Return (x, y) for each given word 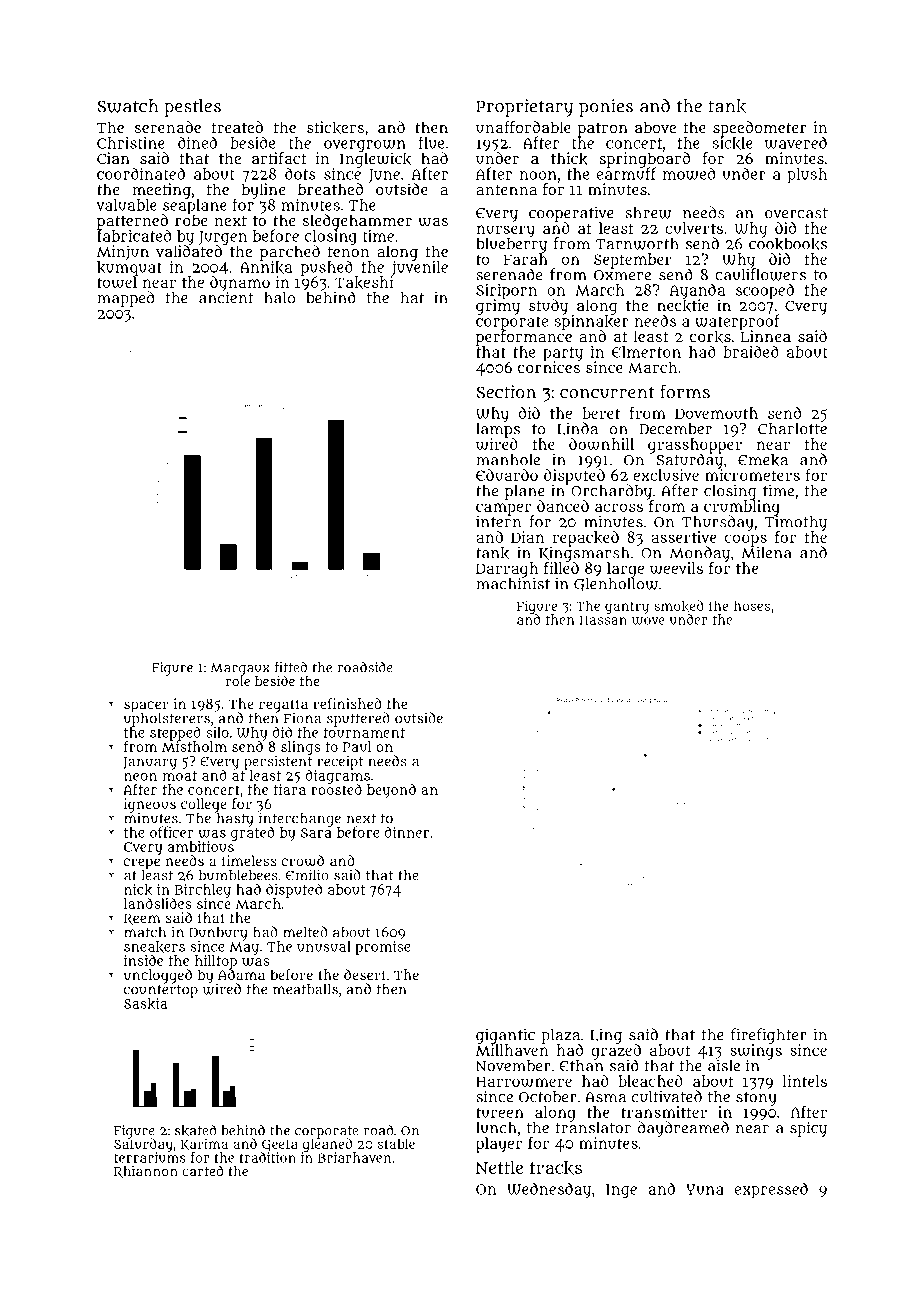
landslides (157, 903)
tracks (556, 1168)
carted (202, 1170)
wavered (796, 142)
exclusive (666, 475)
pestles (192, 108)
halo (279, 298)
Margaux (240, 669)
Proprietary (524, 108)
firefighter (769, 1036)
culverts (694, 228)
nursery (505, 231)
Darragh (507, 570)
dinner (407, 832)
